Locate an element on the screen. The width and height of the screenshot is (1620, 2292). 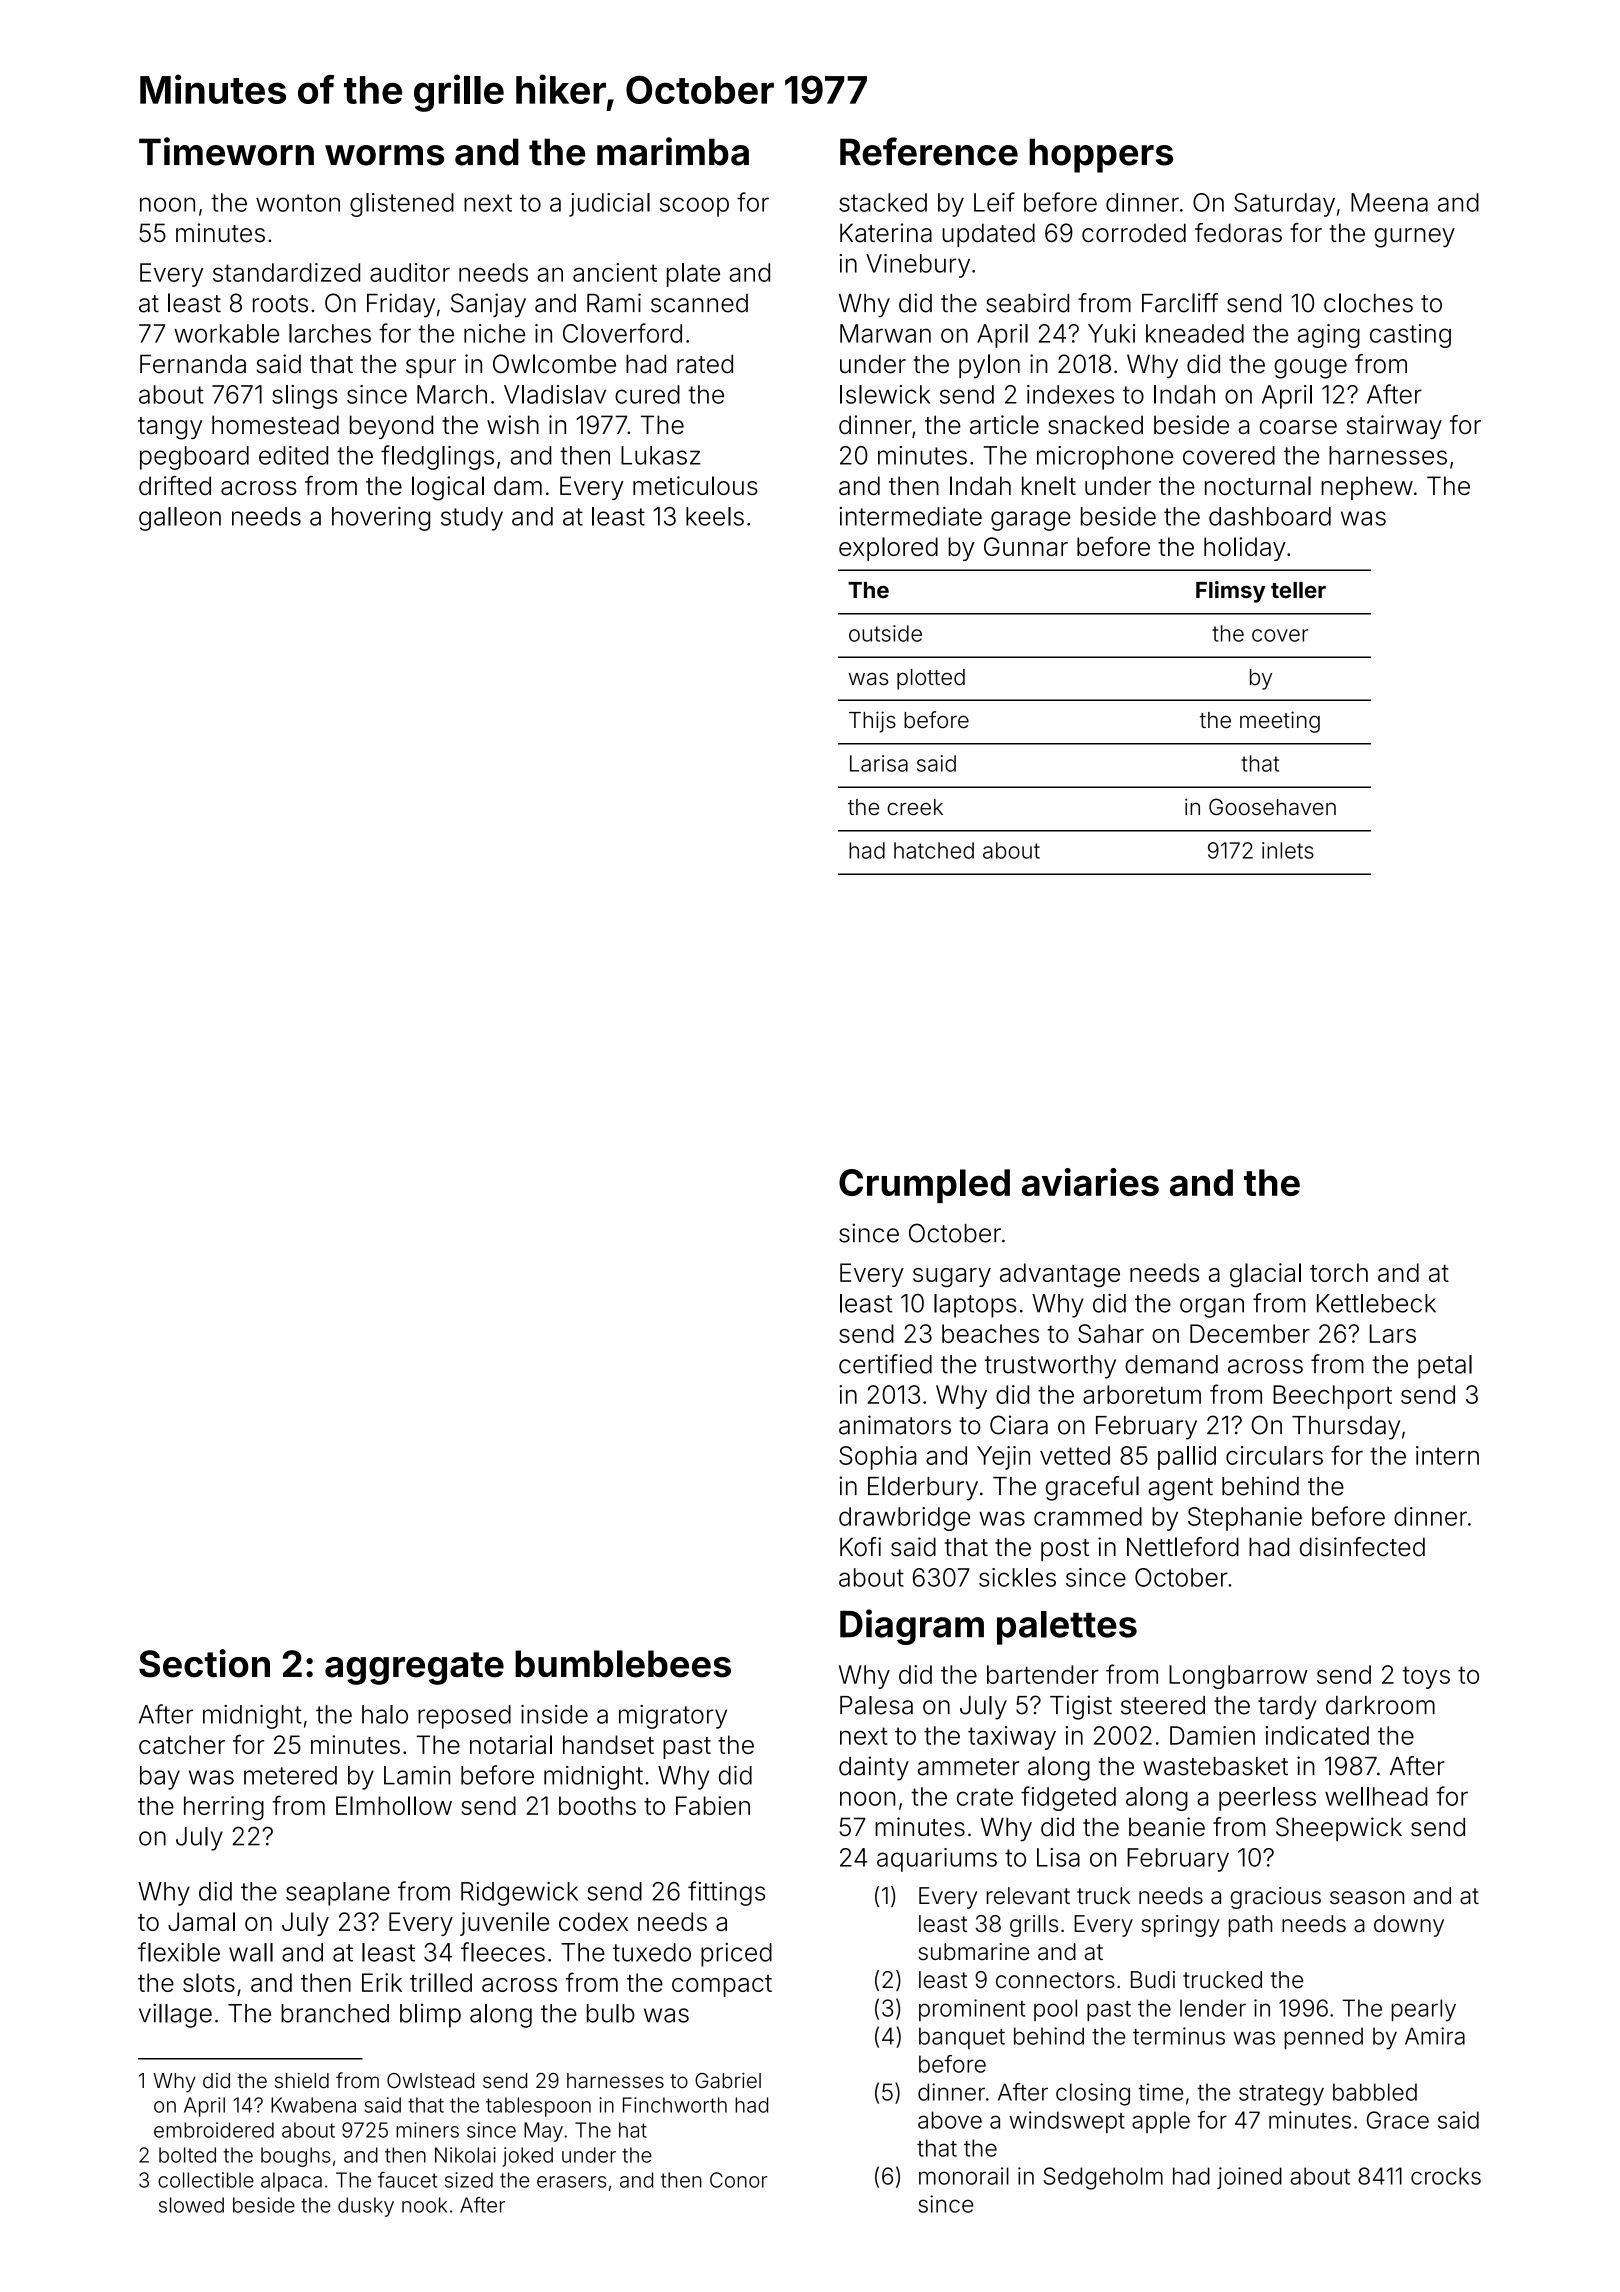
marimba is located at coordinates (673, 151).
